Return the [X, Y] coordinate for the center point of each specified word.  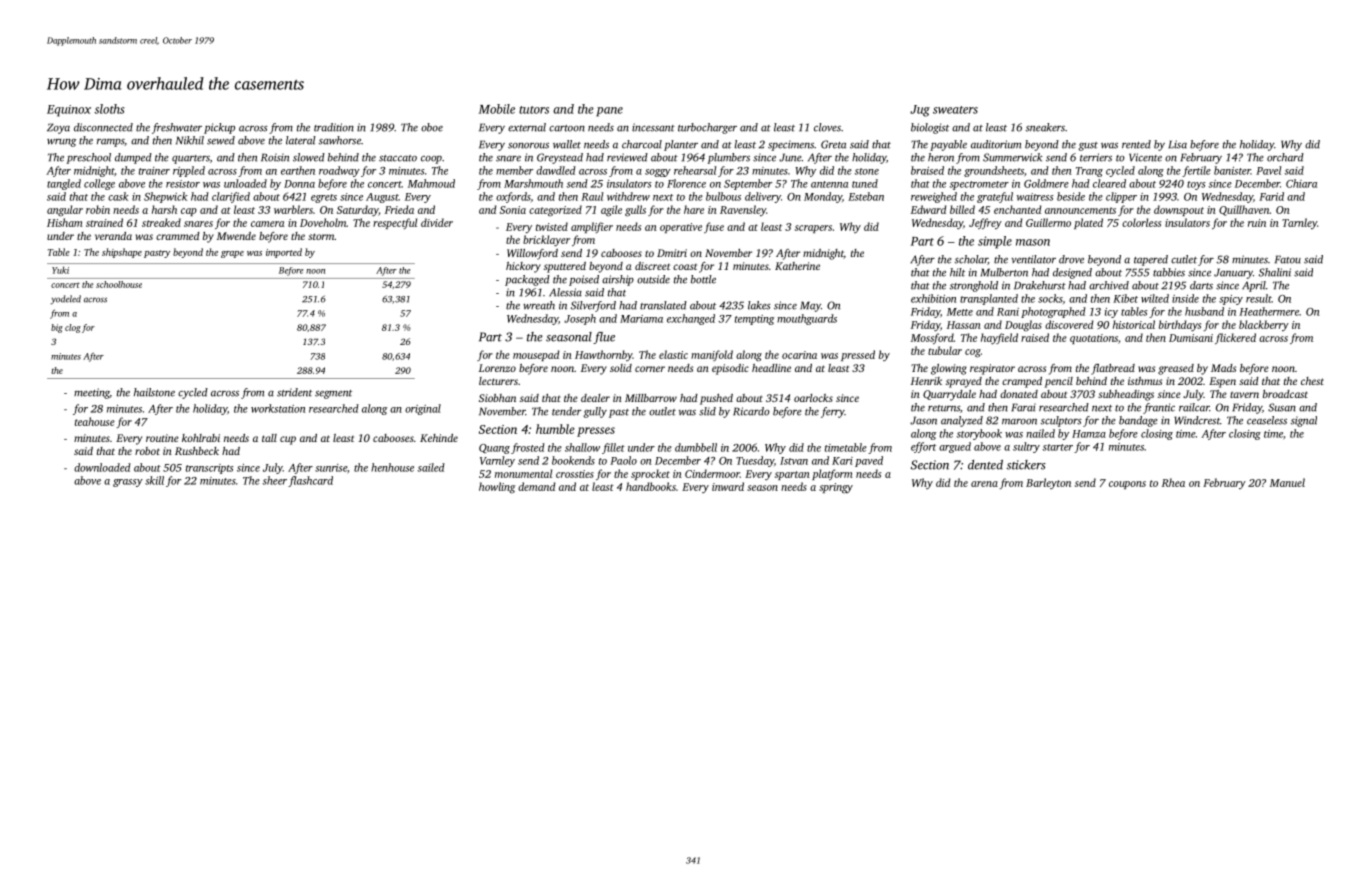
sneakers [1045, 127]
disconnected [103, 127]
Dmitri [672, 253]
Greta [833, 144]
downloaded [102, 467]
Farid [1271, 196]
